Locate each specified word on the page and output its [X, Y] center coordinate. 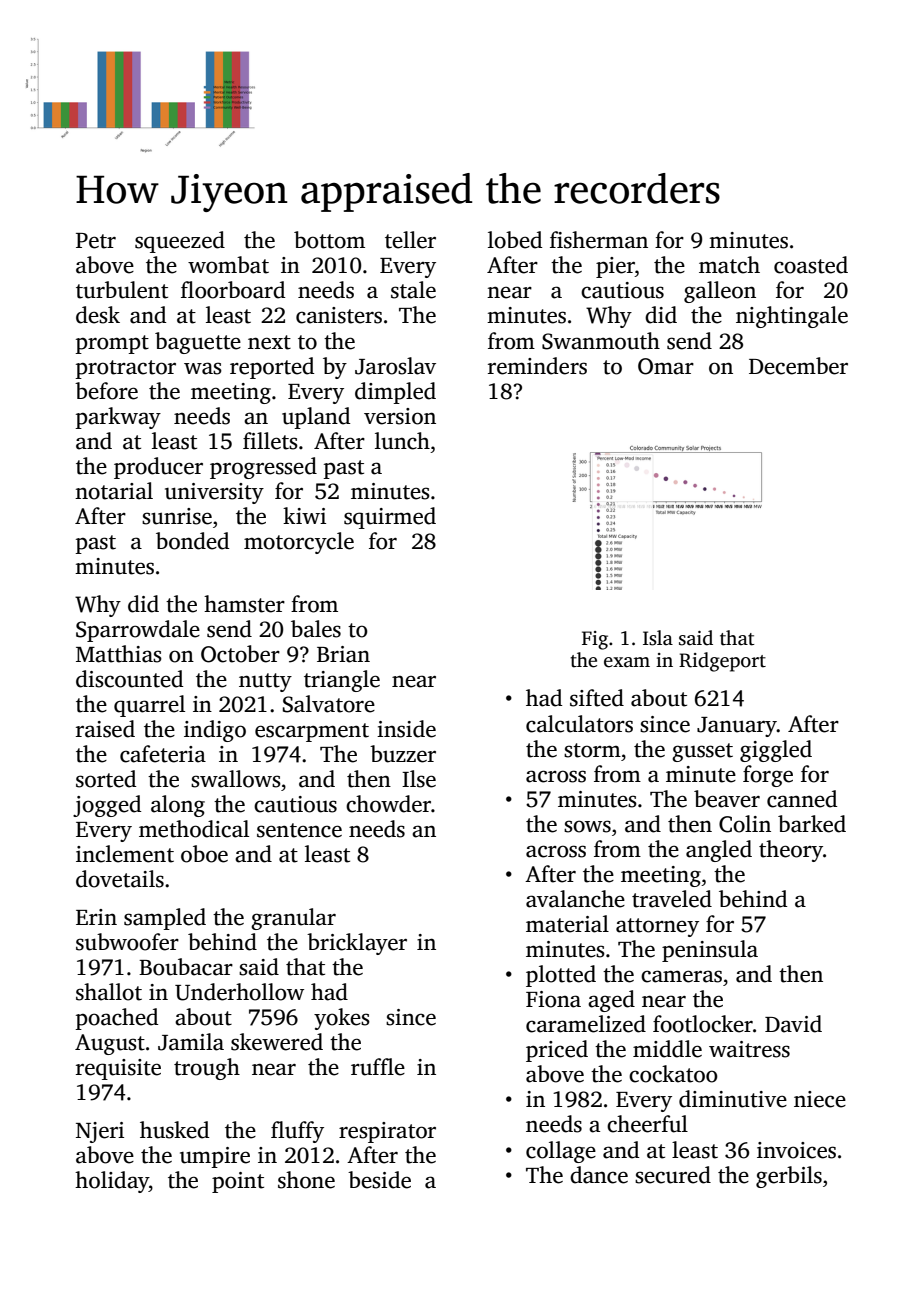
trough [207, 1069]
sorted [106, 779]
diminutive [733, 1099]
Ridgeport [722, 662]
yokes [342, 1019]
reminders [537, 366]
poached [116, 1019]
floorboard [233, 290]
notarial [114, 491]
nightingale [792, 317]
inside [406, 729]
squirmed [390, 518]
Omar [666, 366]
